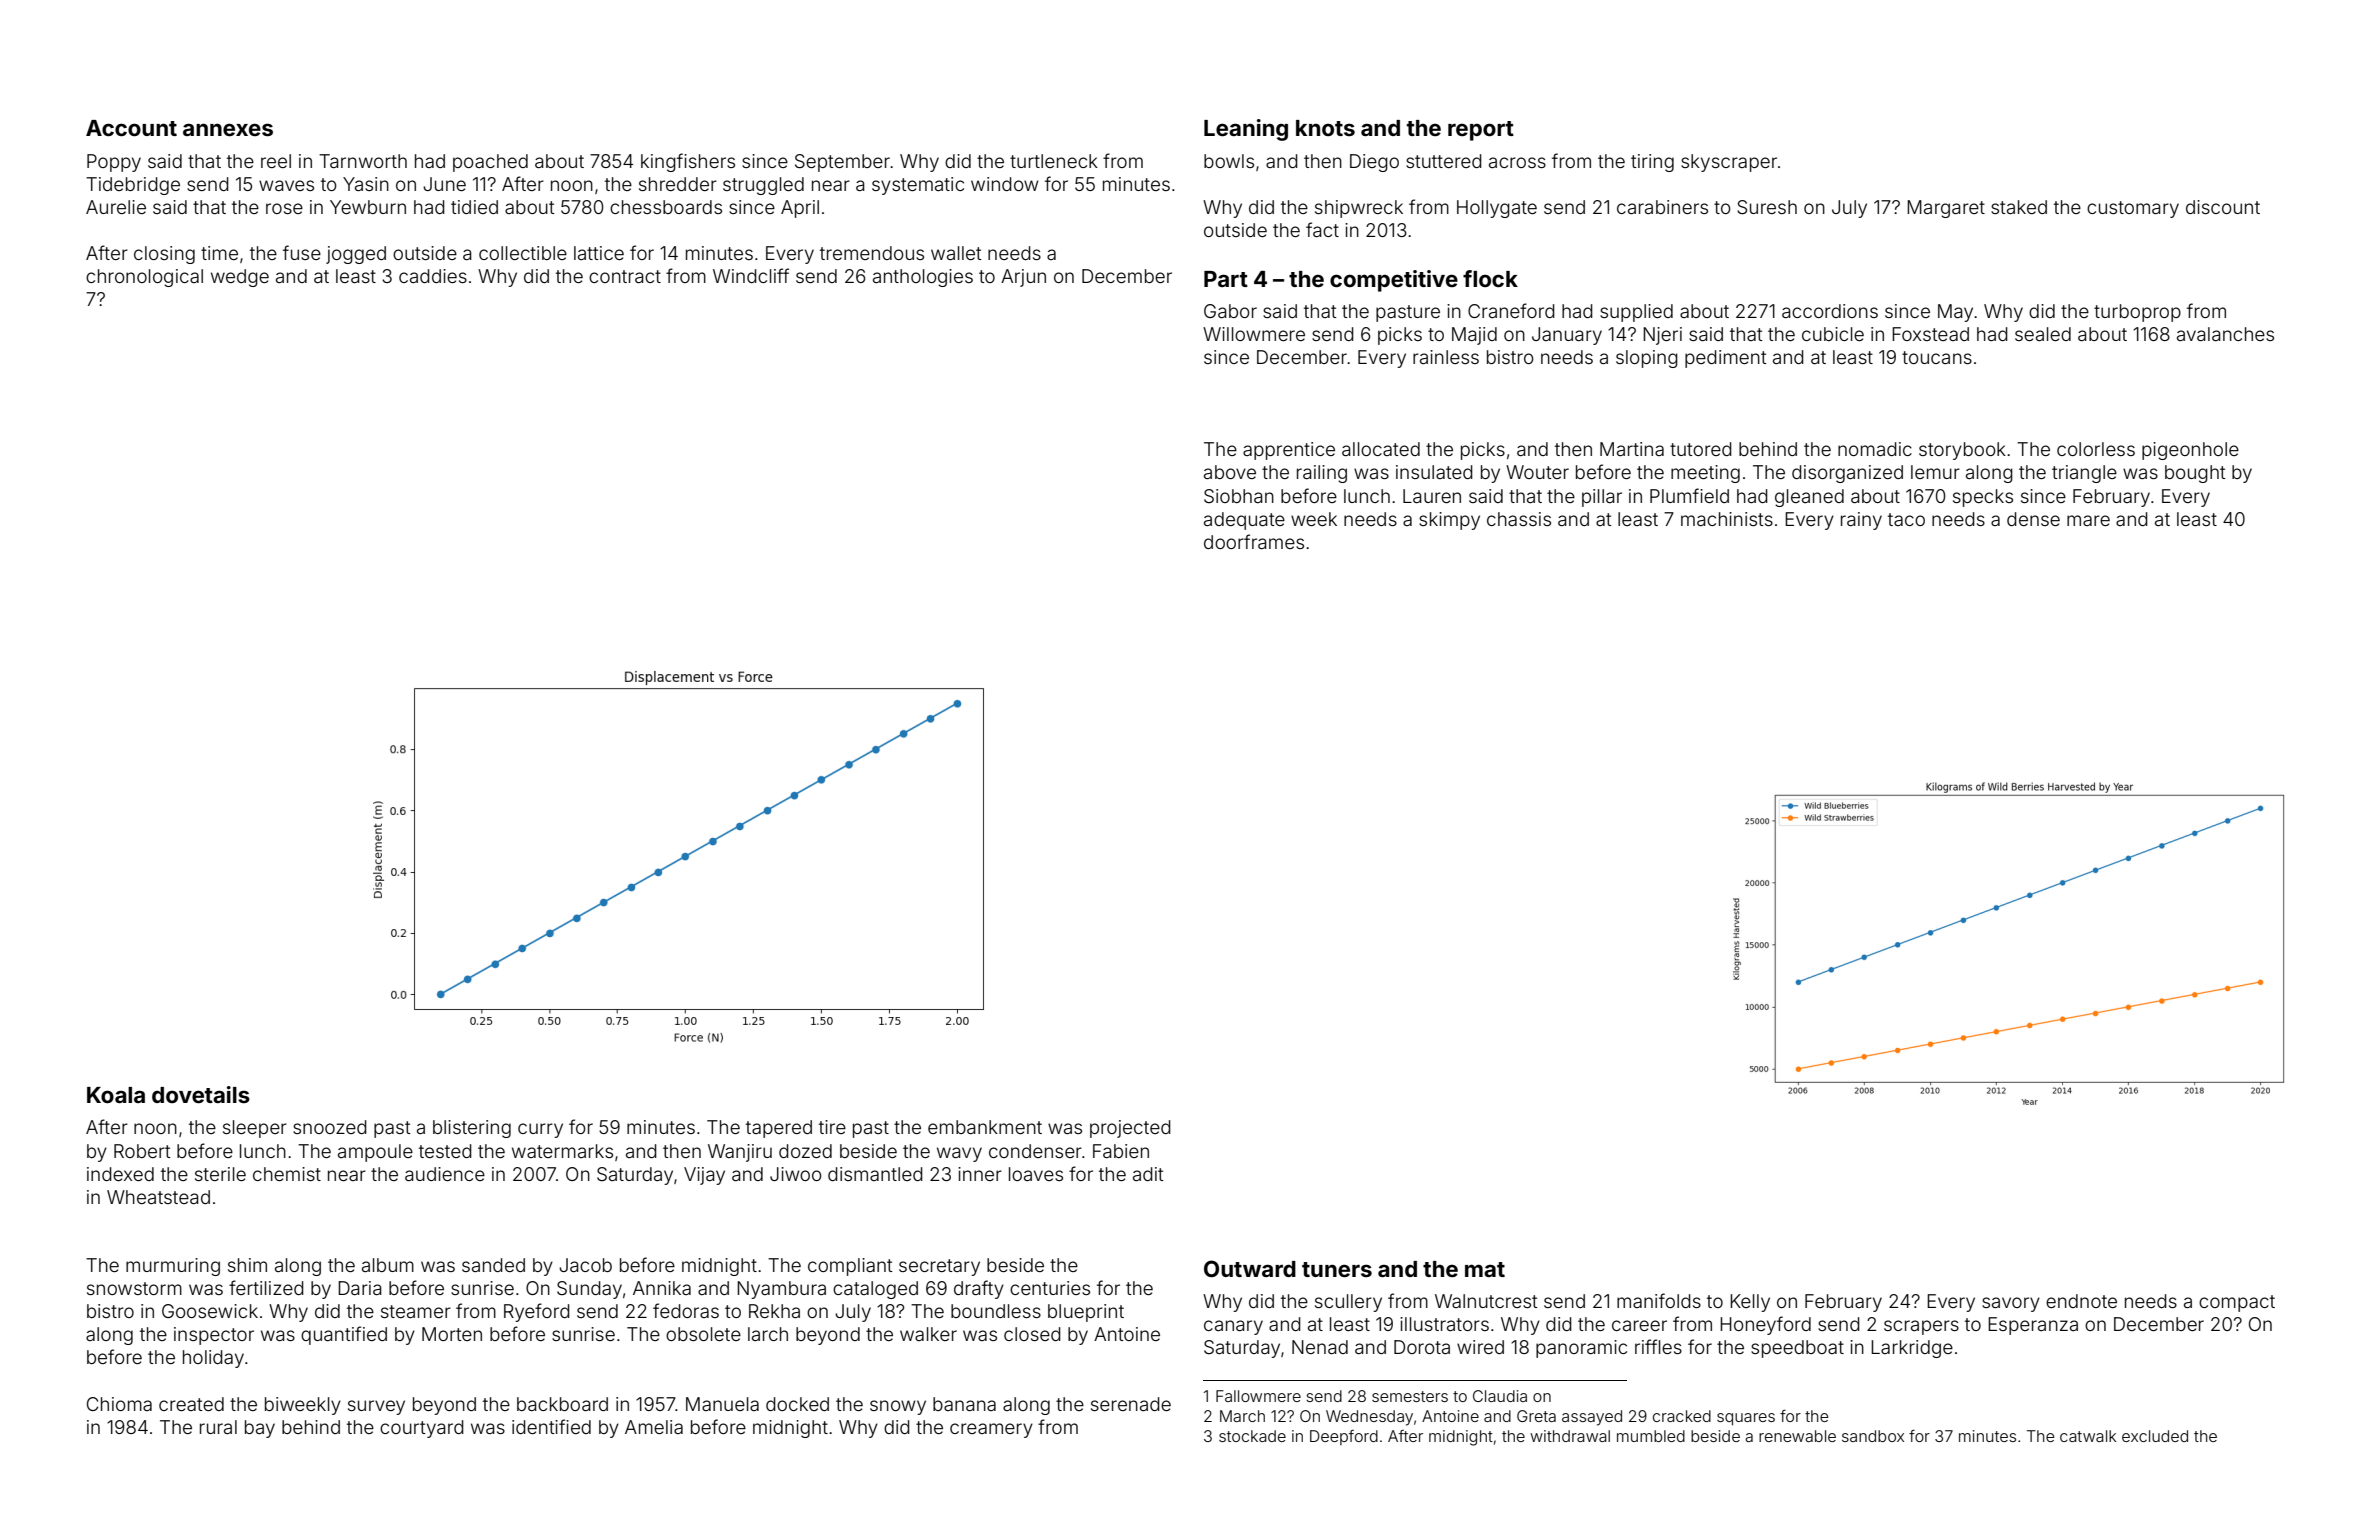 Image resolution: width=2380 pixels, height=1540 pixels. Describe the element at coordinates (2096, 449) in the screenshot. I see `colorless` at that location.
